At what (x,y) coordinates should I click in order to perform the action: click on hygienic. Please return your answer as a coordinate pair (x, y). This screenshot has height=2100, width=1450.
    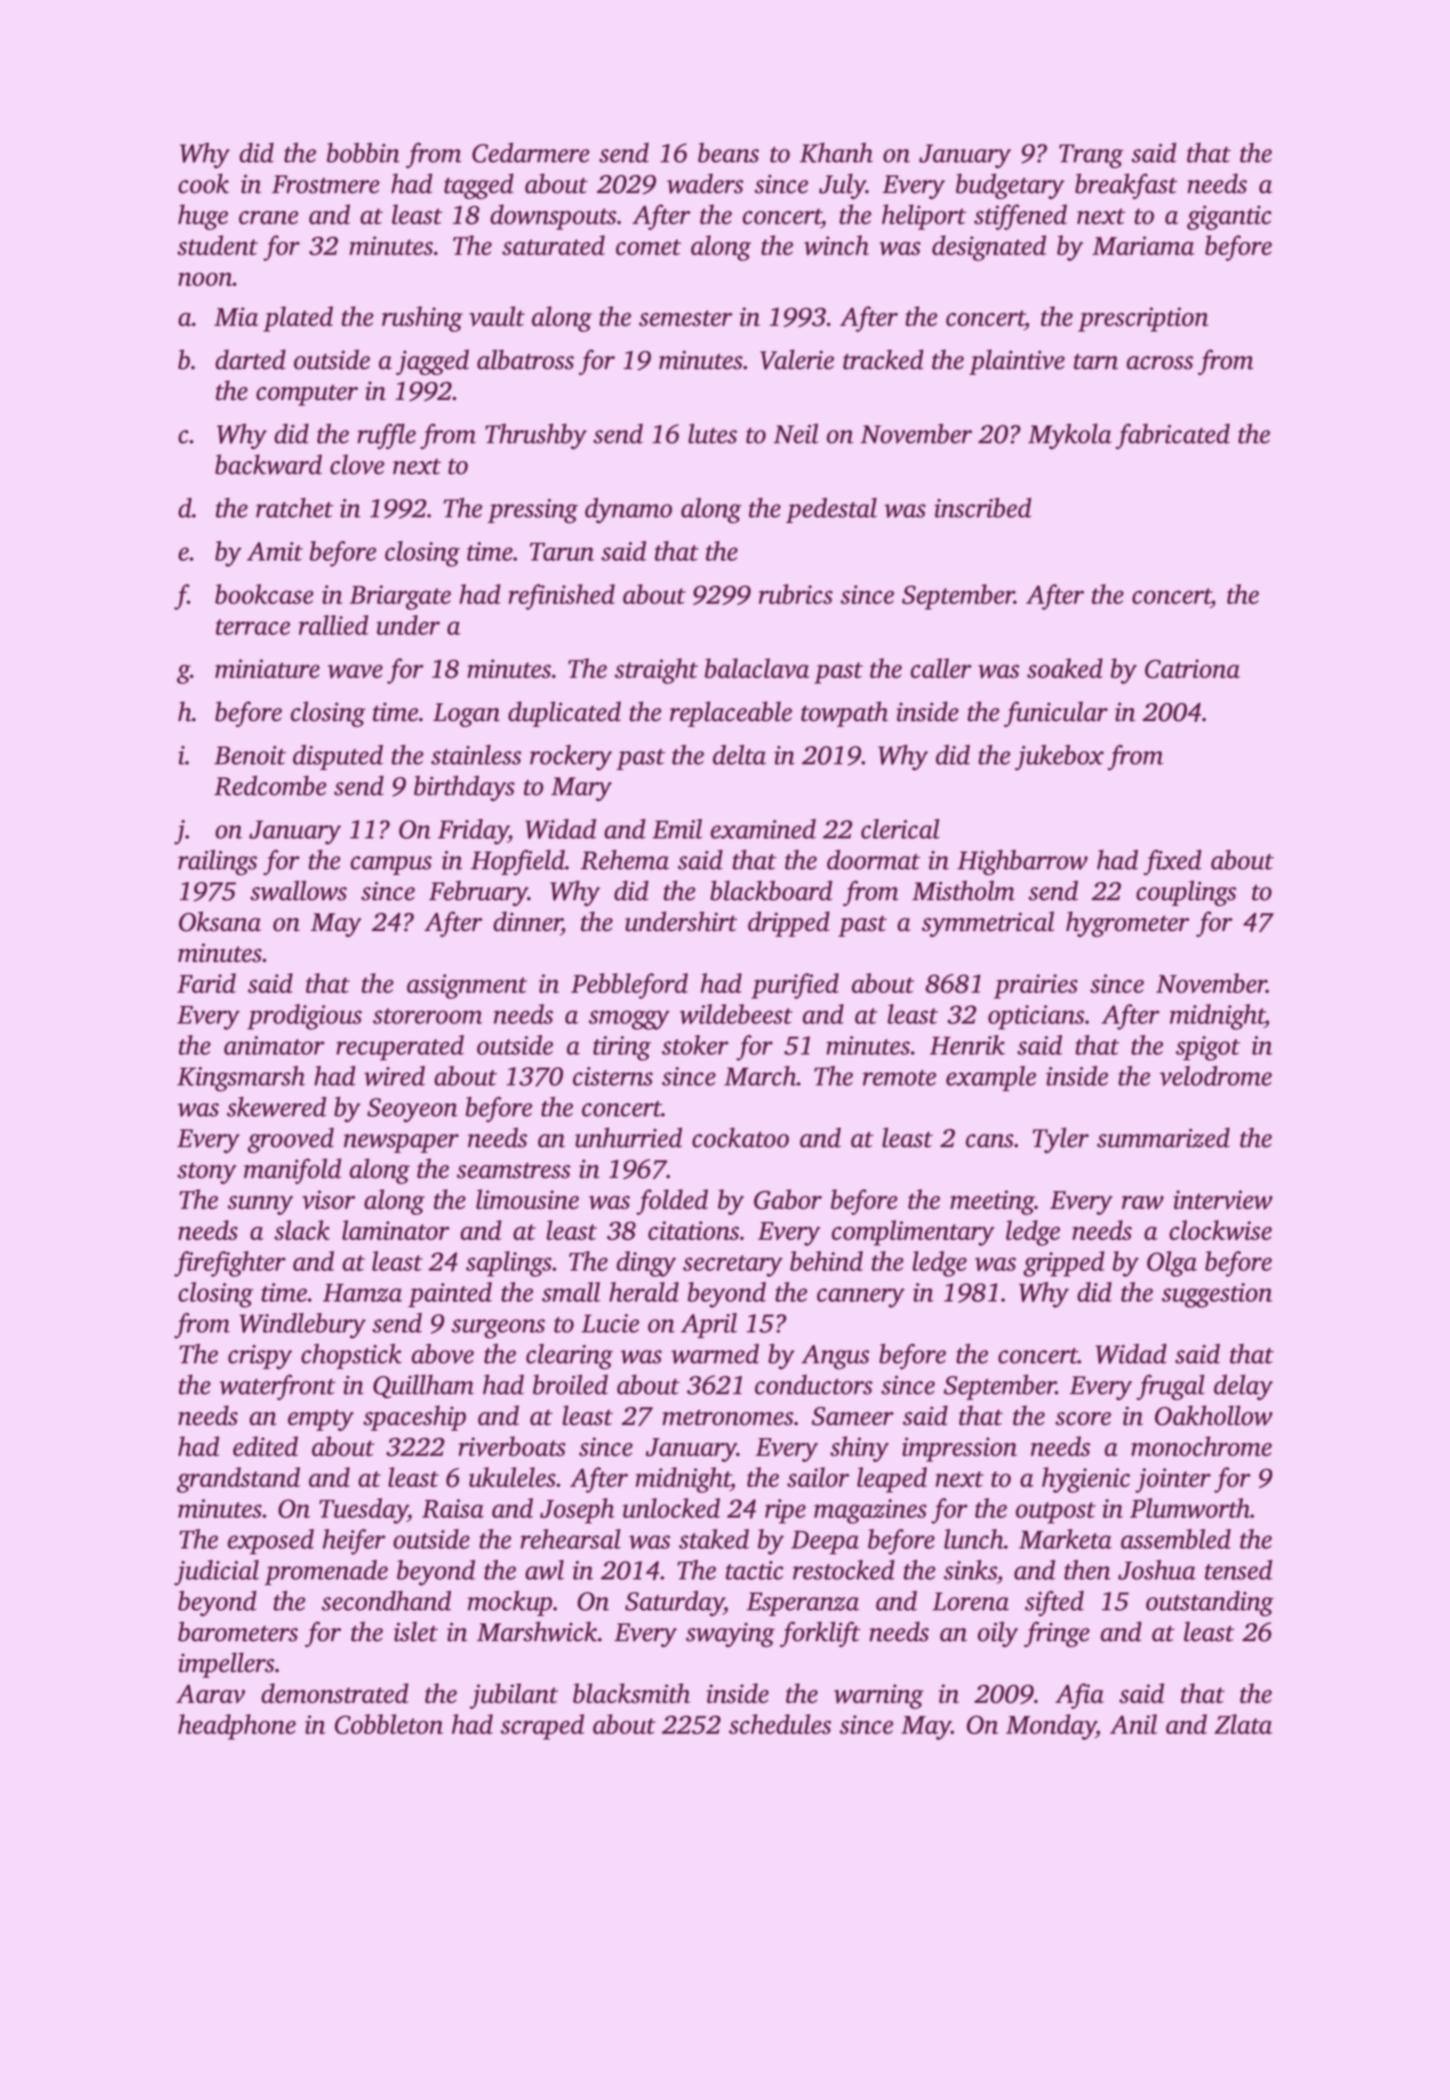
    Looking at the image, I should click on (1086, 1480).
